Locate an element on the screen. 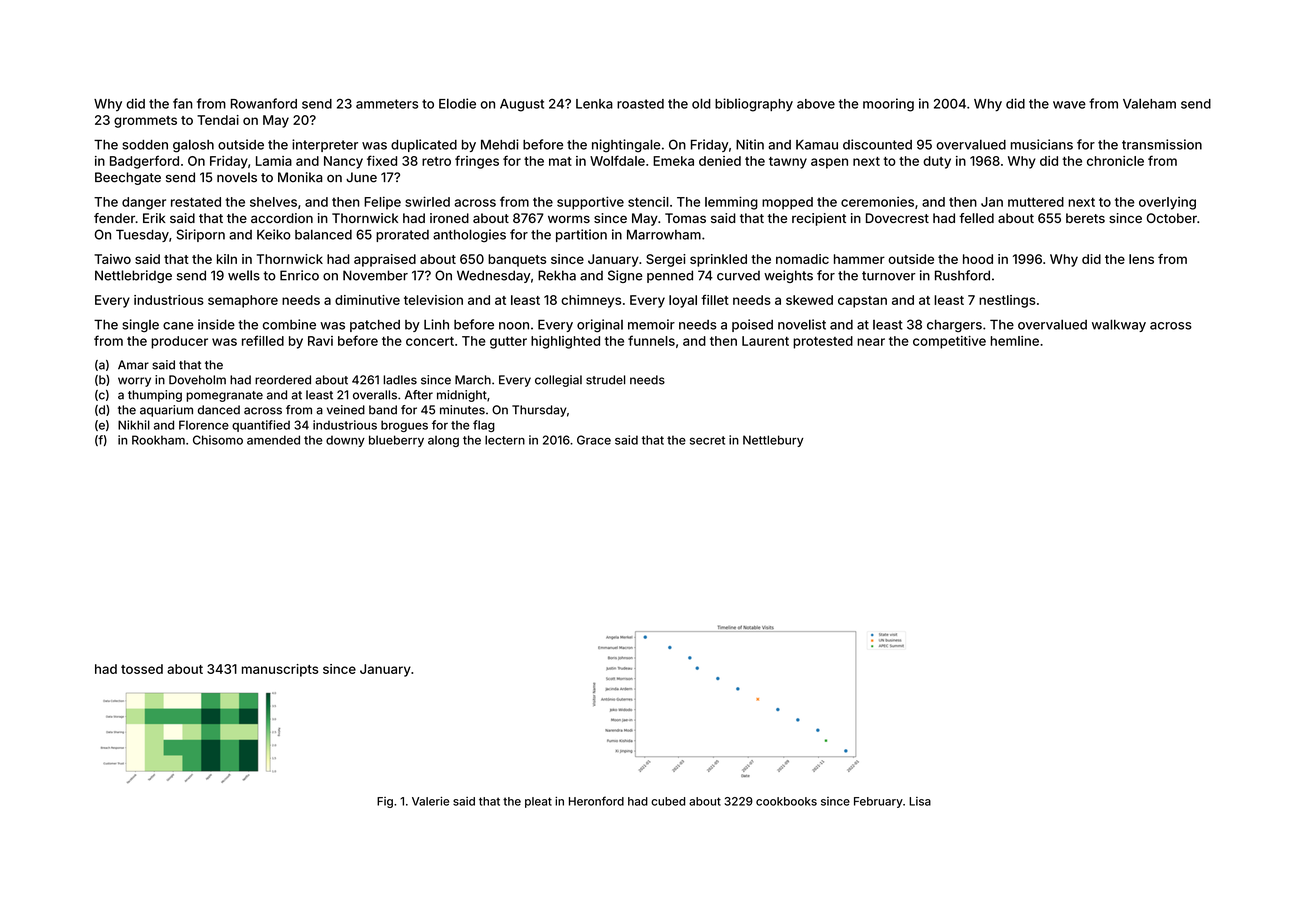  Lenka is located at coordinates (594, 104).
